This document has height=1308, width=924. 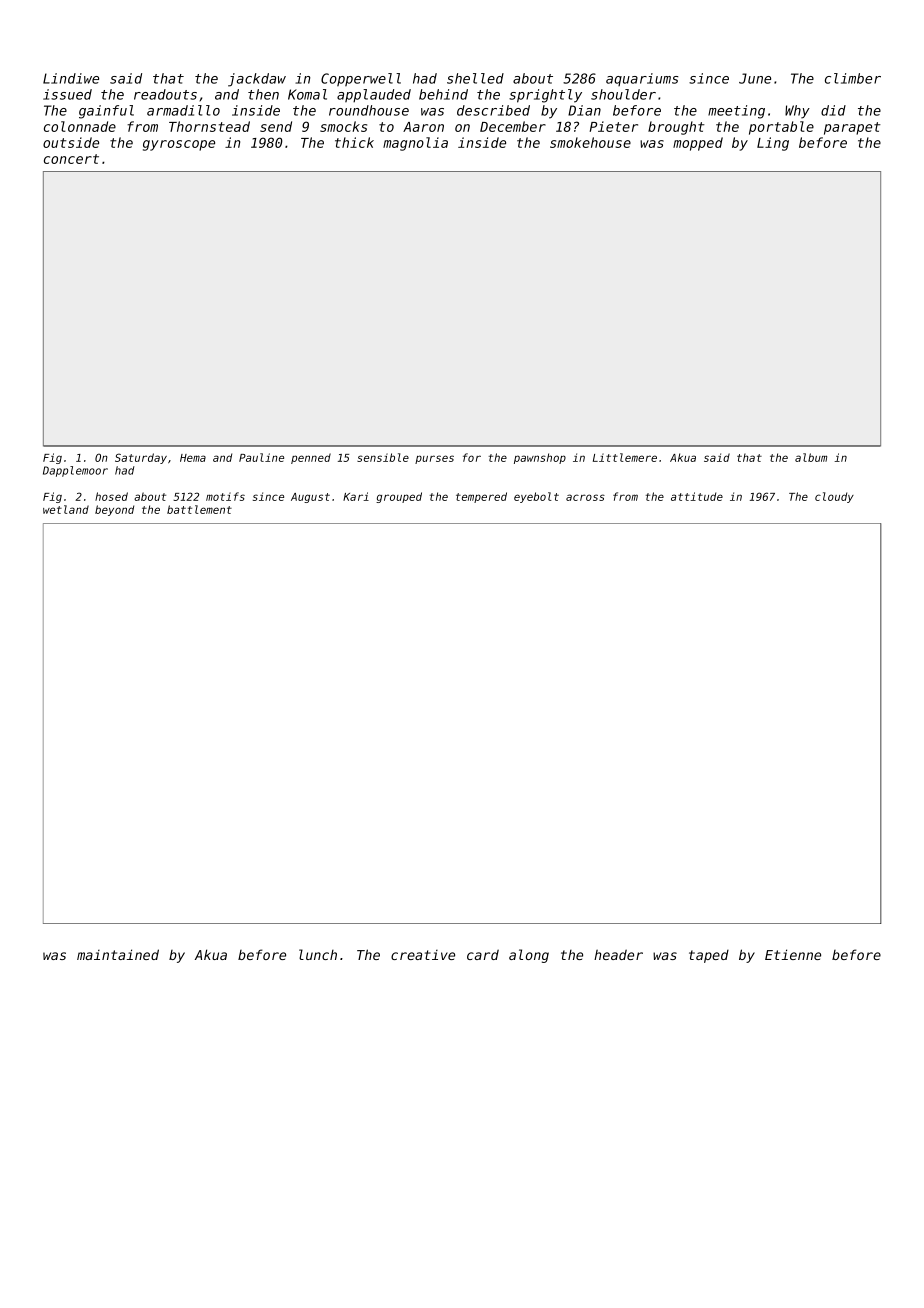 I want to click on header, so click(x=618, y=954).
